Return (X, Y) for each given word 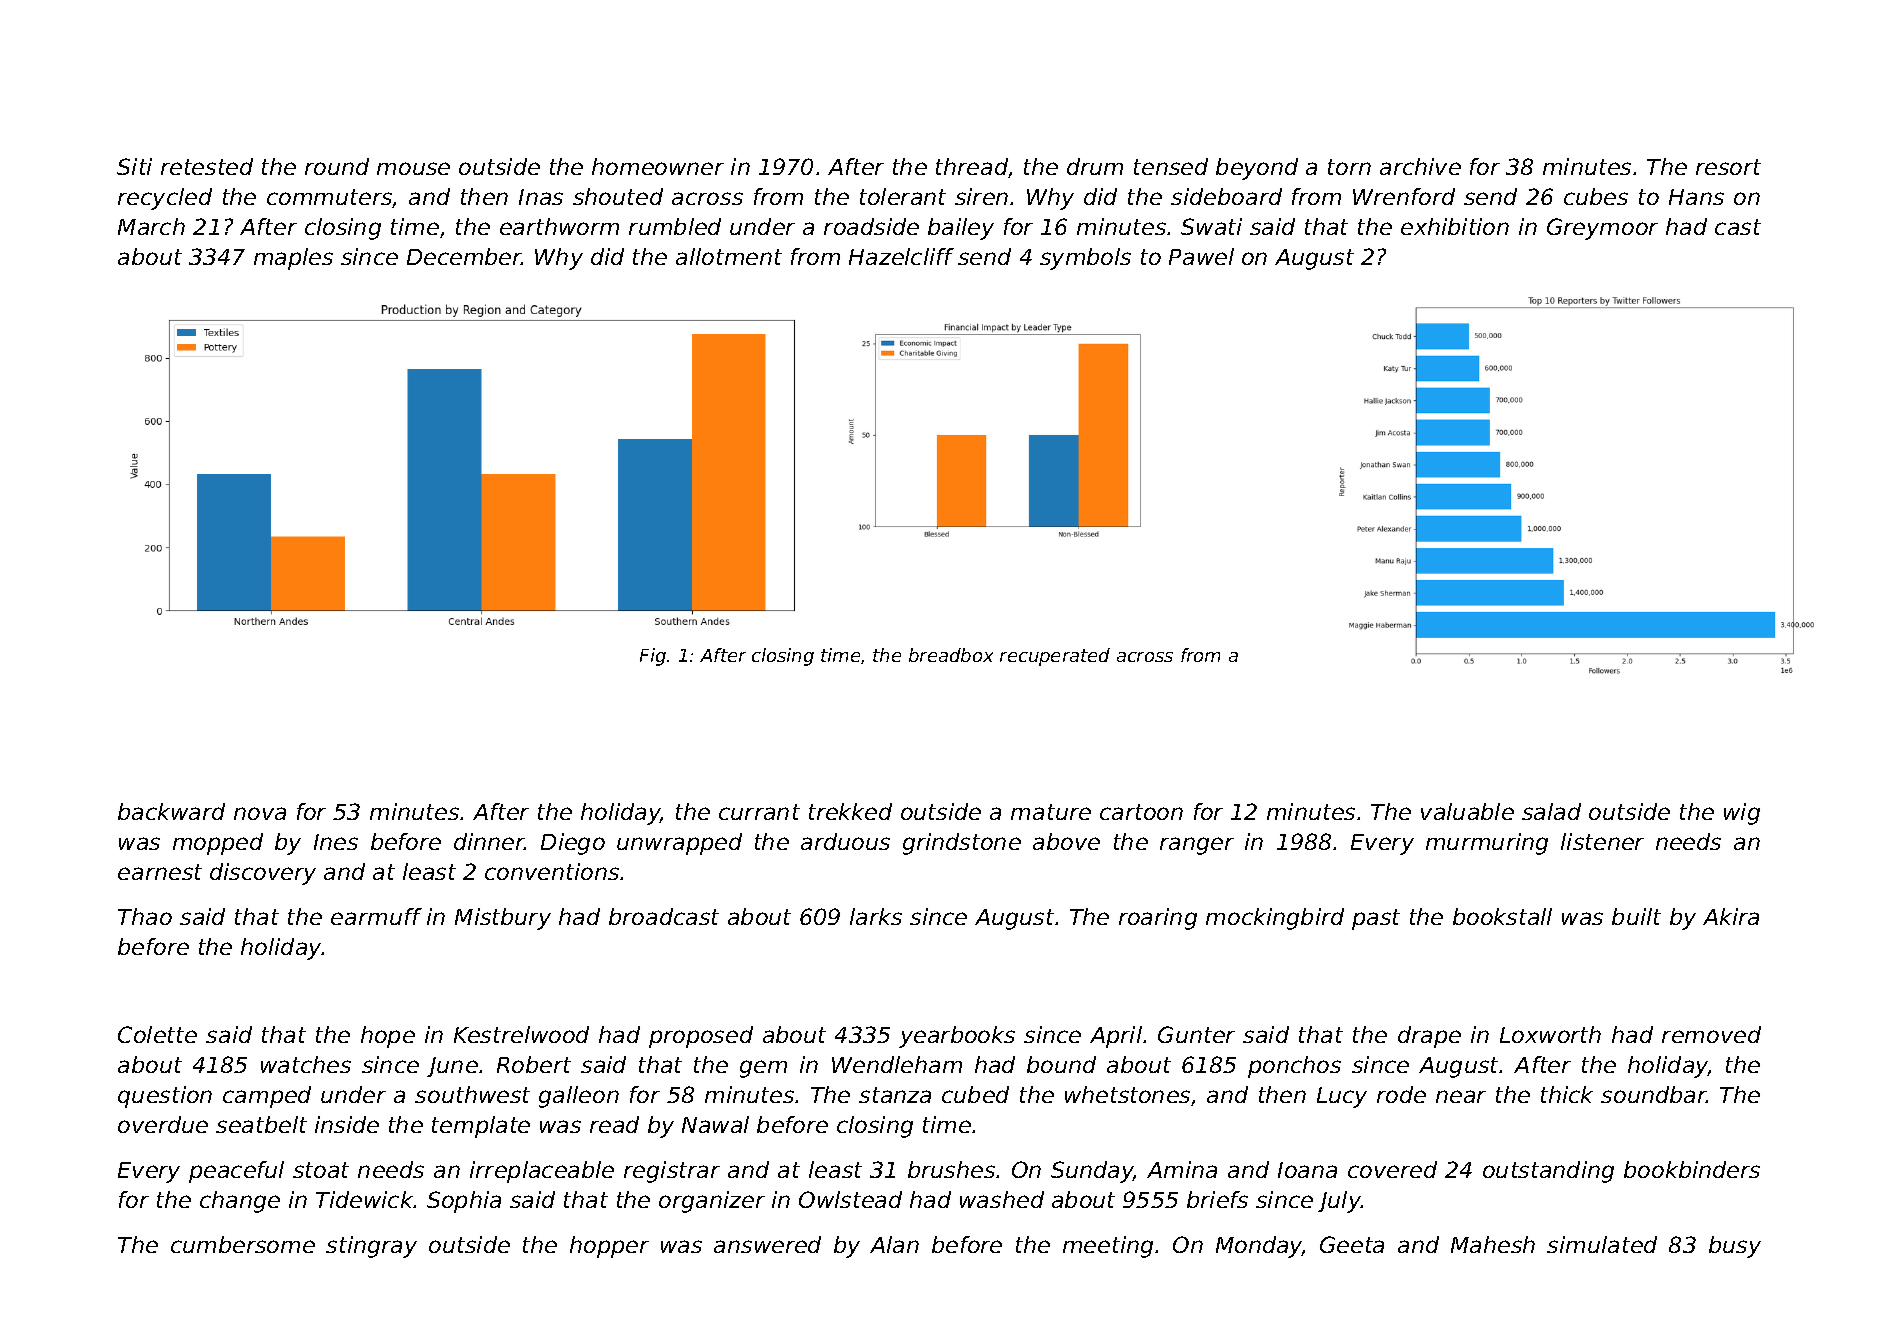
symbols (1085, 259)
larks (876, 916)
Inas (541, 197)
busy (1735, 1247)
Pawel (1201, 256)
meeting (1108, 1247)
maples (293, 259)
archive (1420, 166)
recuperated (1055, 657)
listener (1602, 841)
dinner (489, 841)
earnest (160, 872)
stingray (371, 1247)
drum (1095, 166)
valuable (1467, 811)
